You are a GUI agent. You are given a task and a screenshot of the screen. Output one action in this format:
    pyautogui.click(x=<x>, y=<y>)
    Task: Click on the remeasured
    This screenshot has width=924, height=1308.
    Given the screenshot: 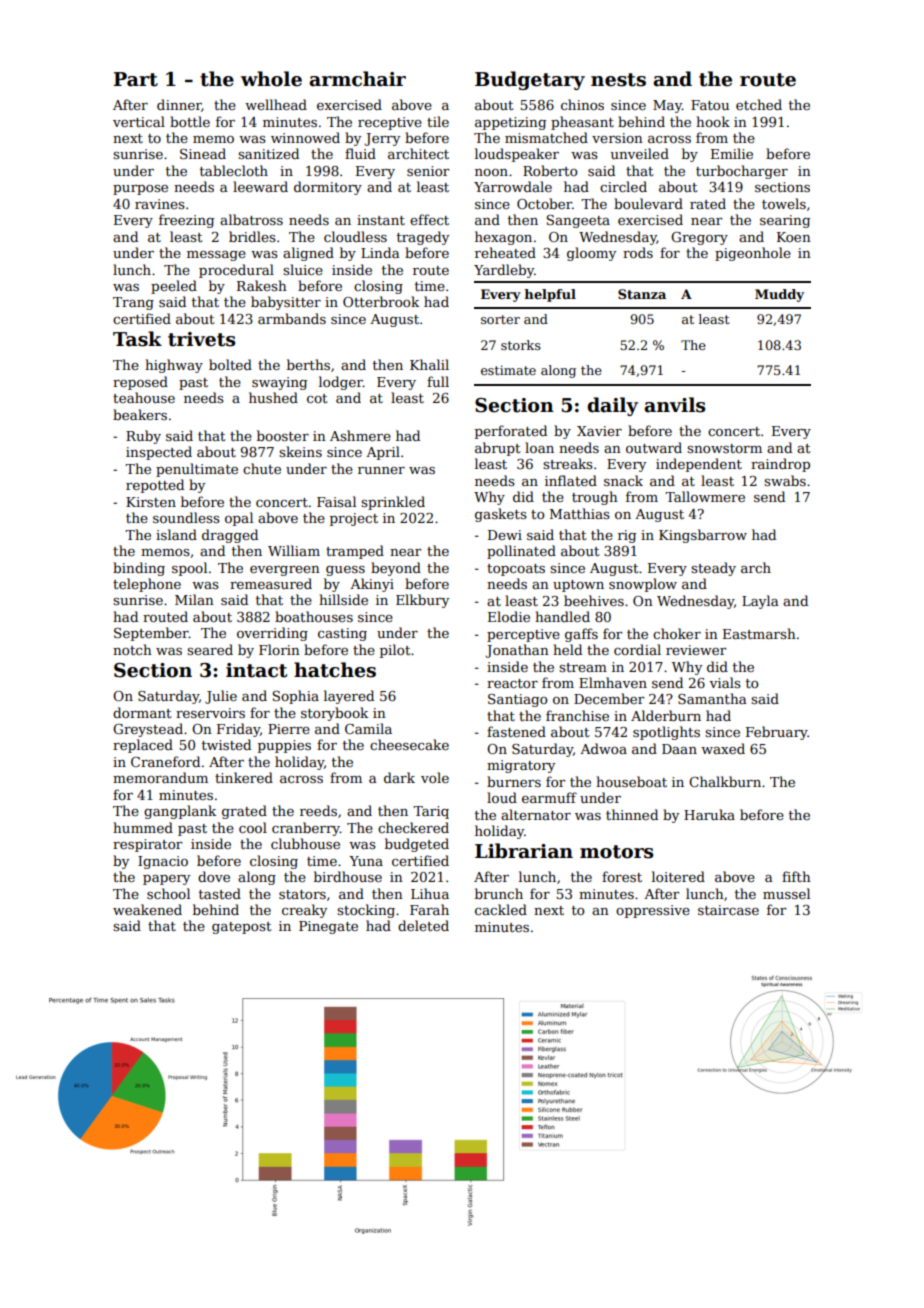 What is the action you would take?
    pyautogui.click(x=271, y=583)
